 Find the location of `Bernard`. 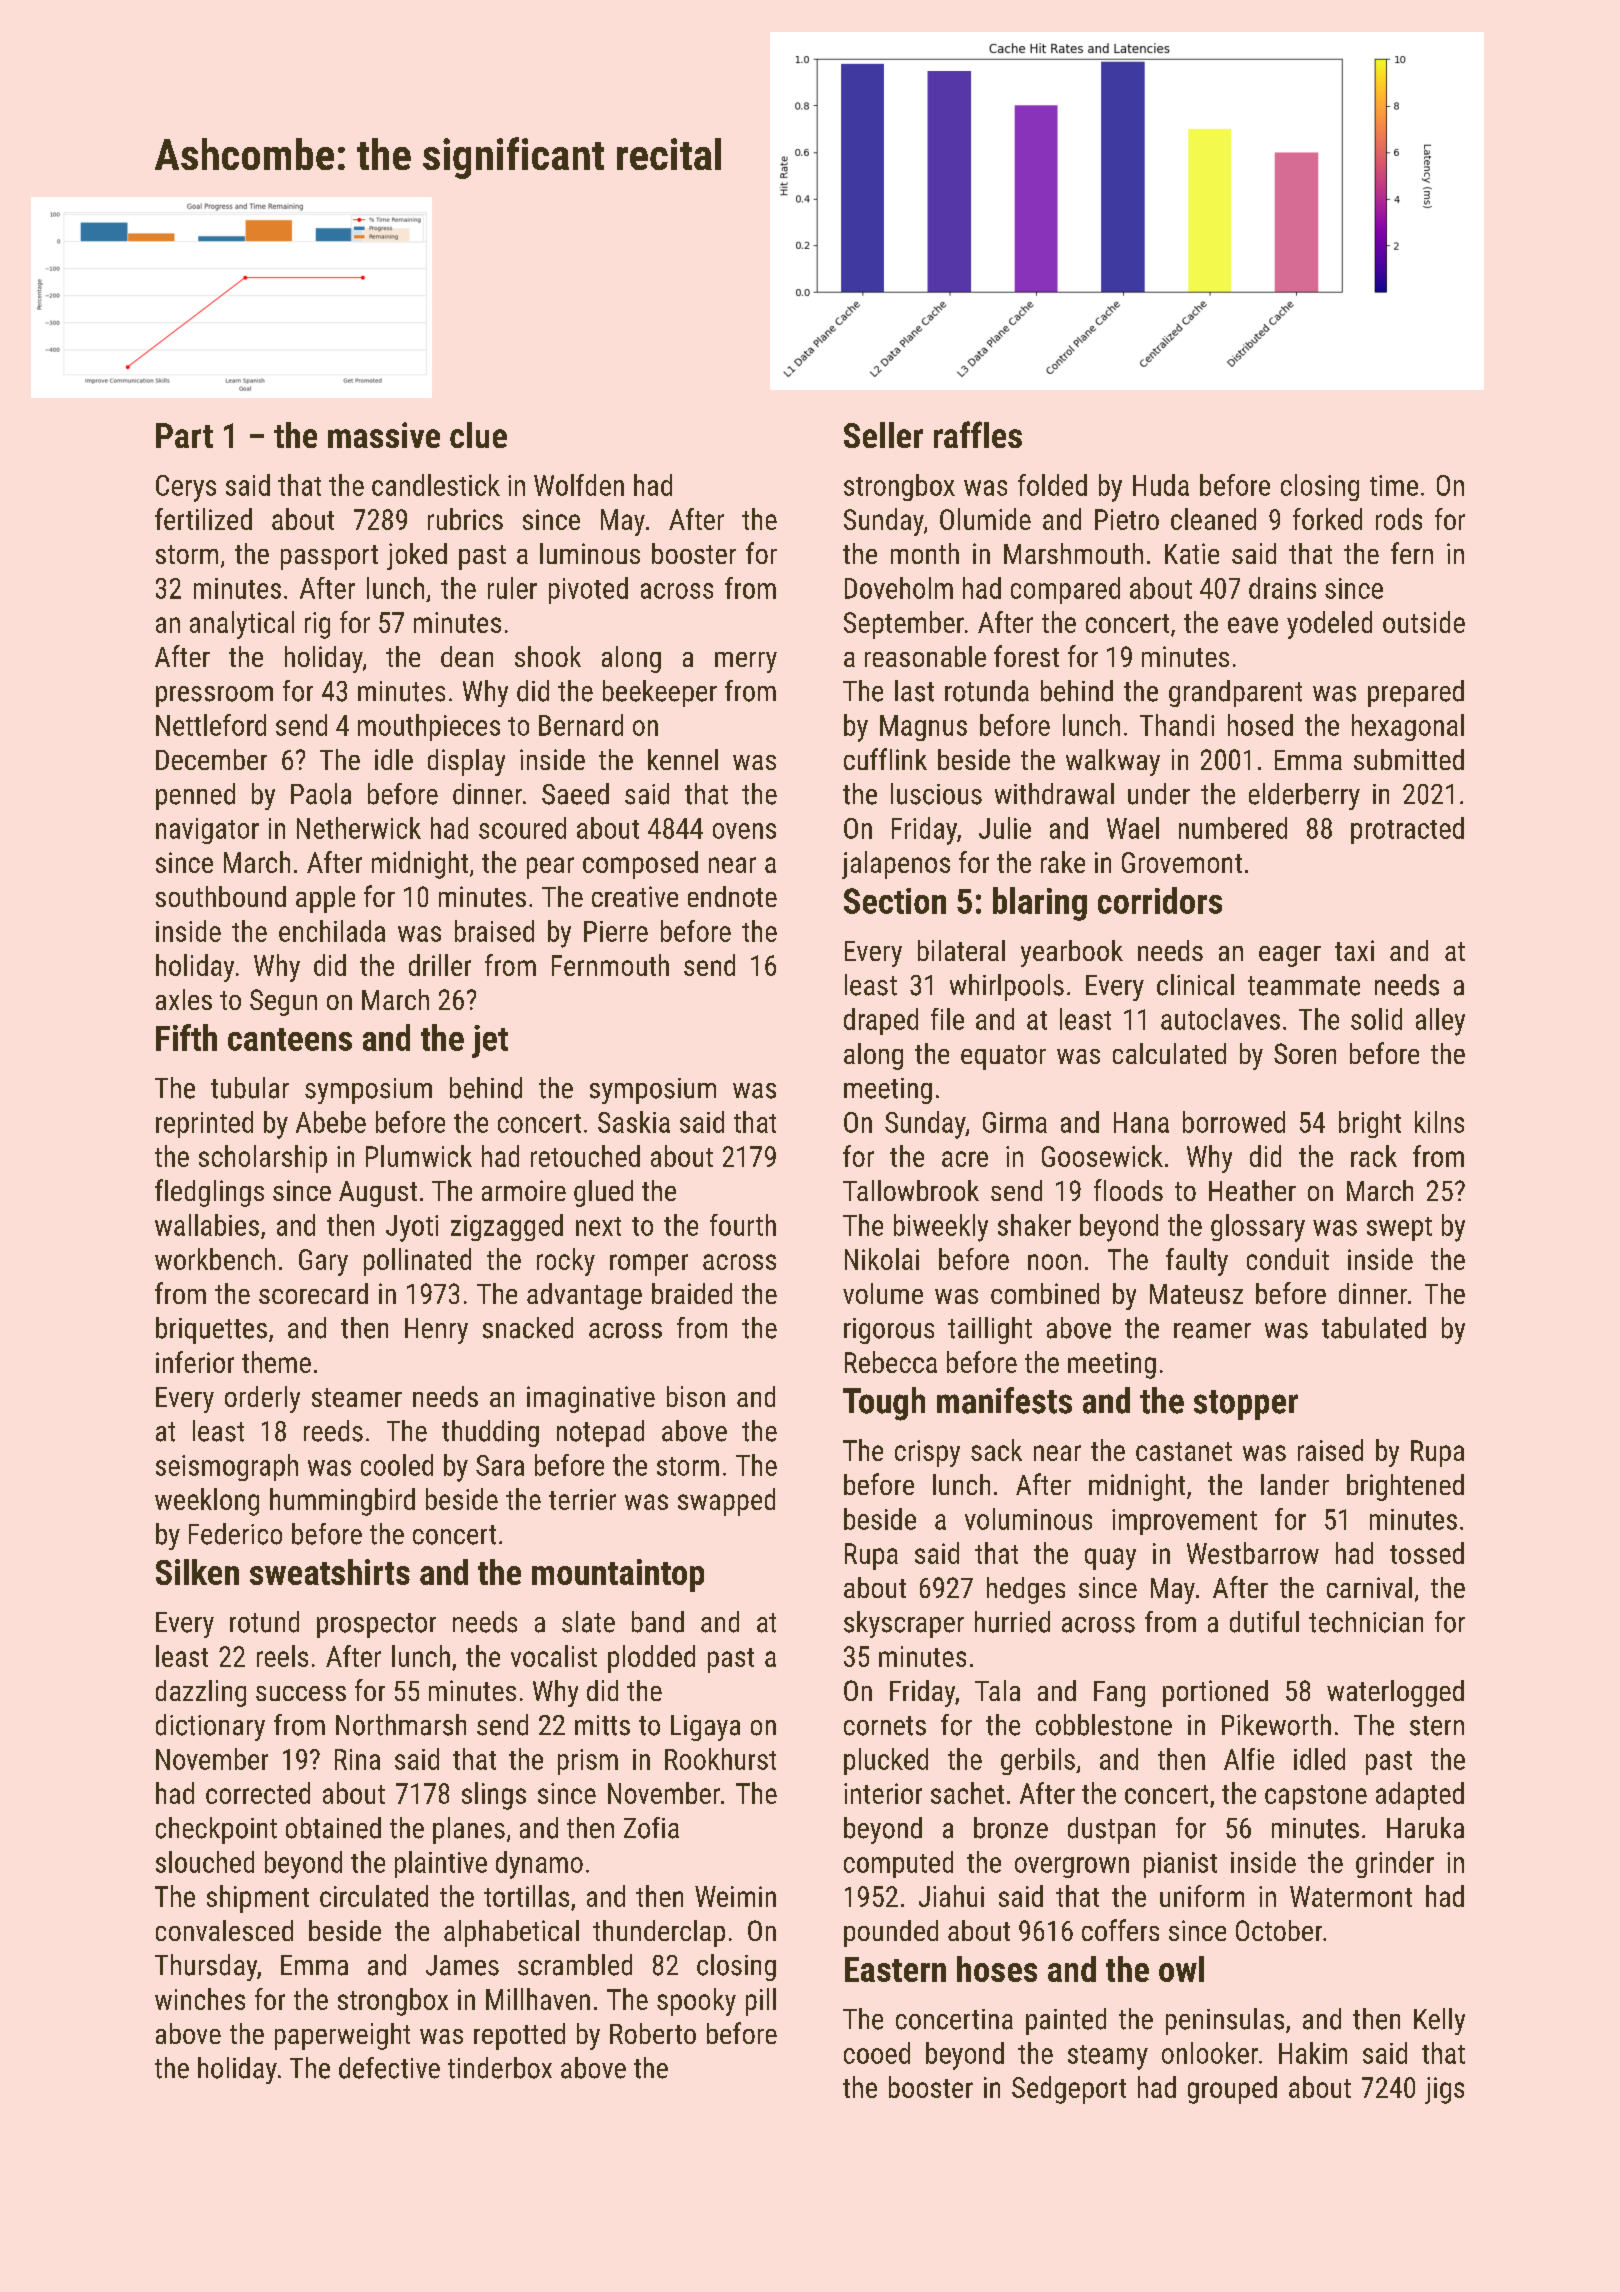

Bernard is located at coordinates (581, 725).
